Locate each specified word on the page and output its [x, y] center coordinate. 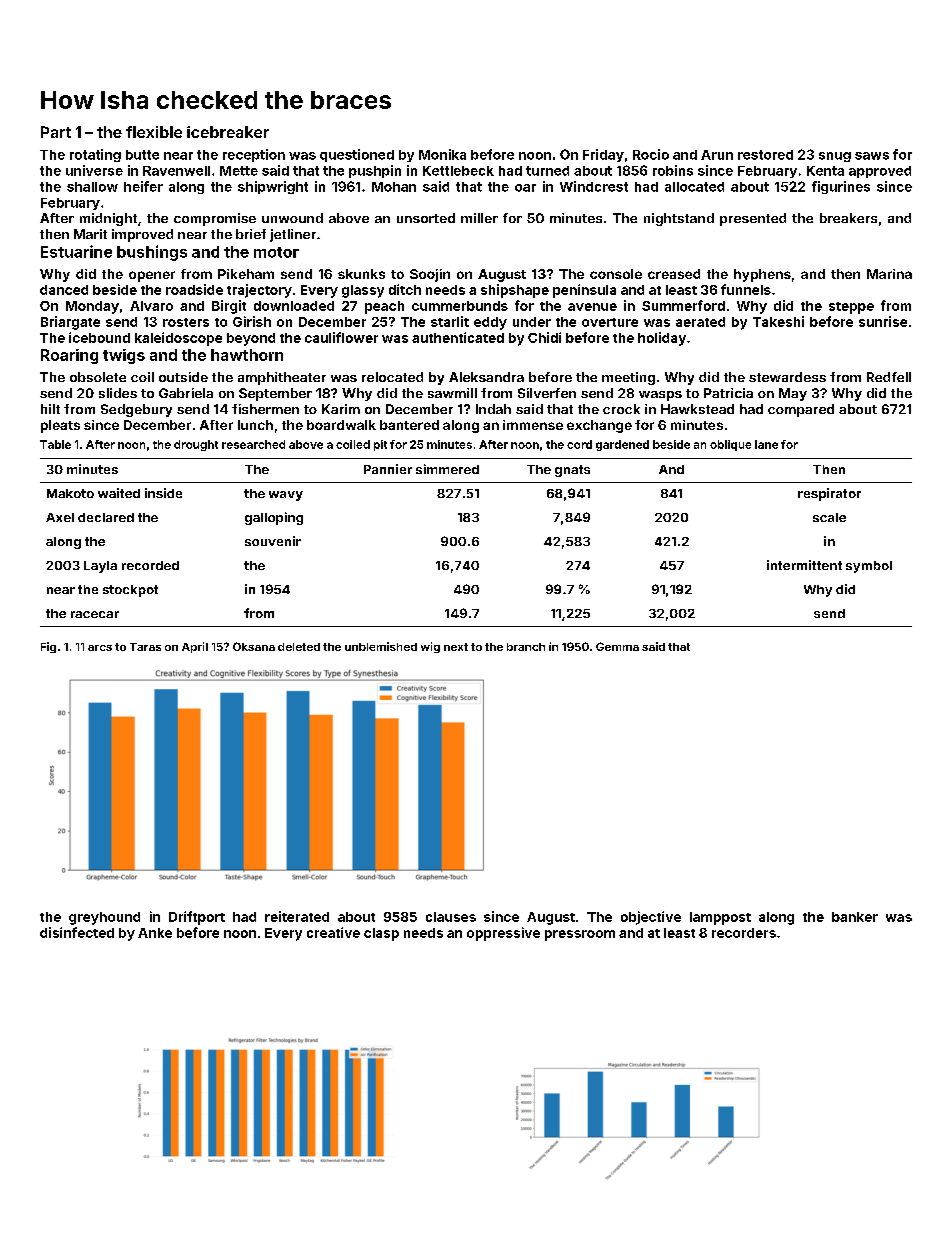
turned [547, 171]
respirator [829, 494]
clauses [451, 917]
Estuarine [76, 251]
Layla [100, 567]
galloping [274, 518]
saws [872, 156]
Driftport [197, 918]
